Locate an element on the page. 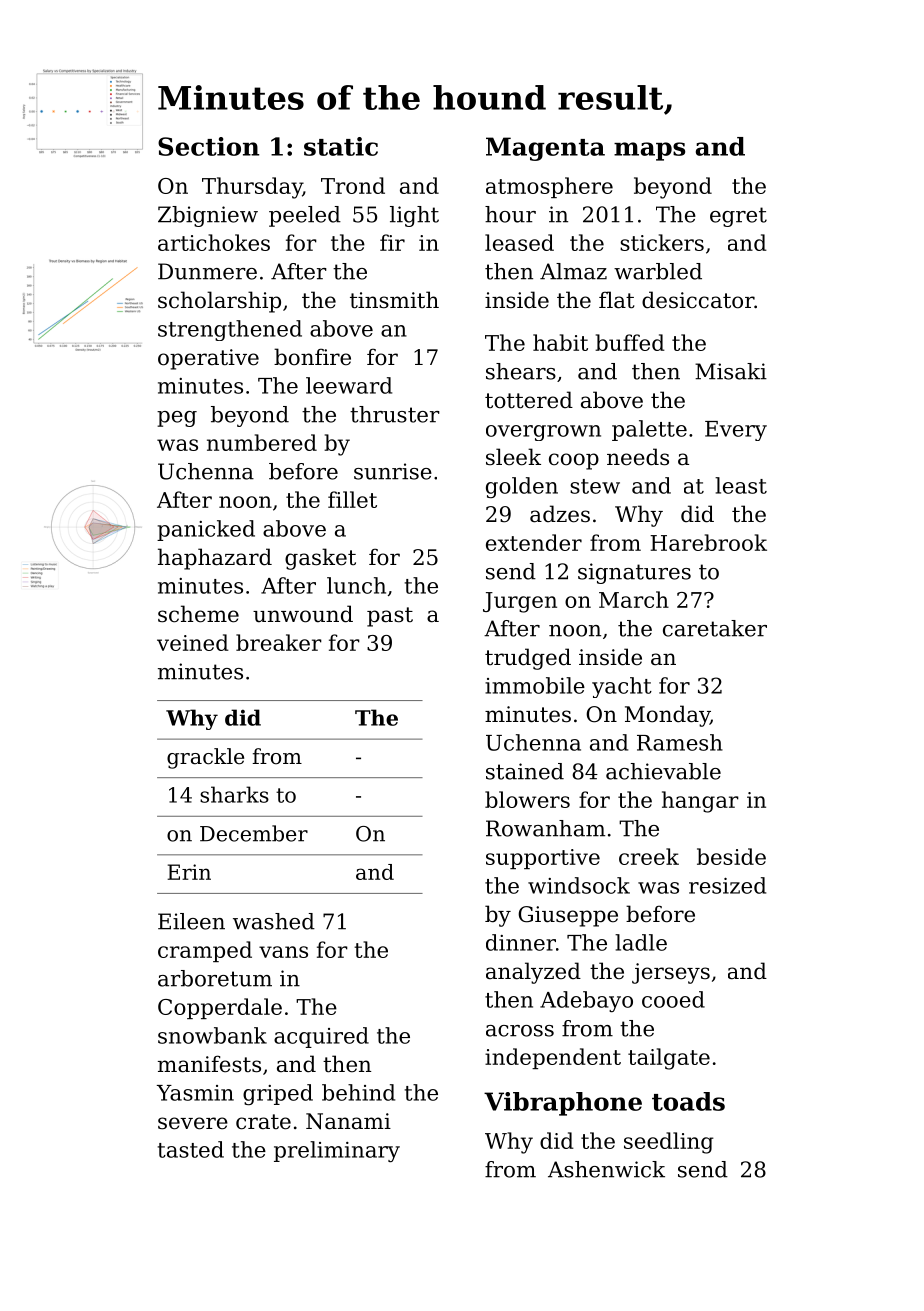  seedling is located at coordinates (669, 1143).
